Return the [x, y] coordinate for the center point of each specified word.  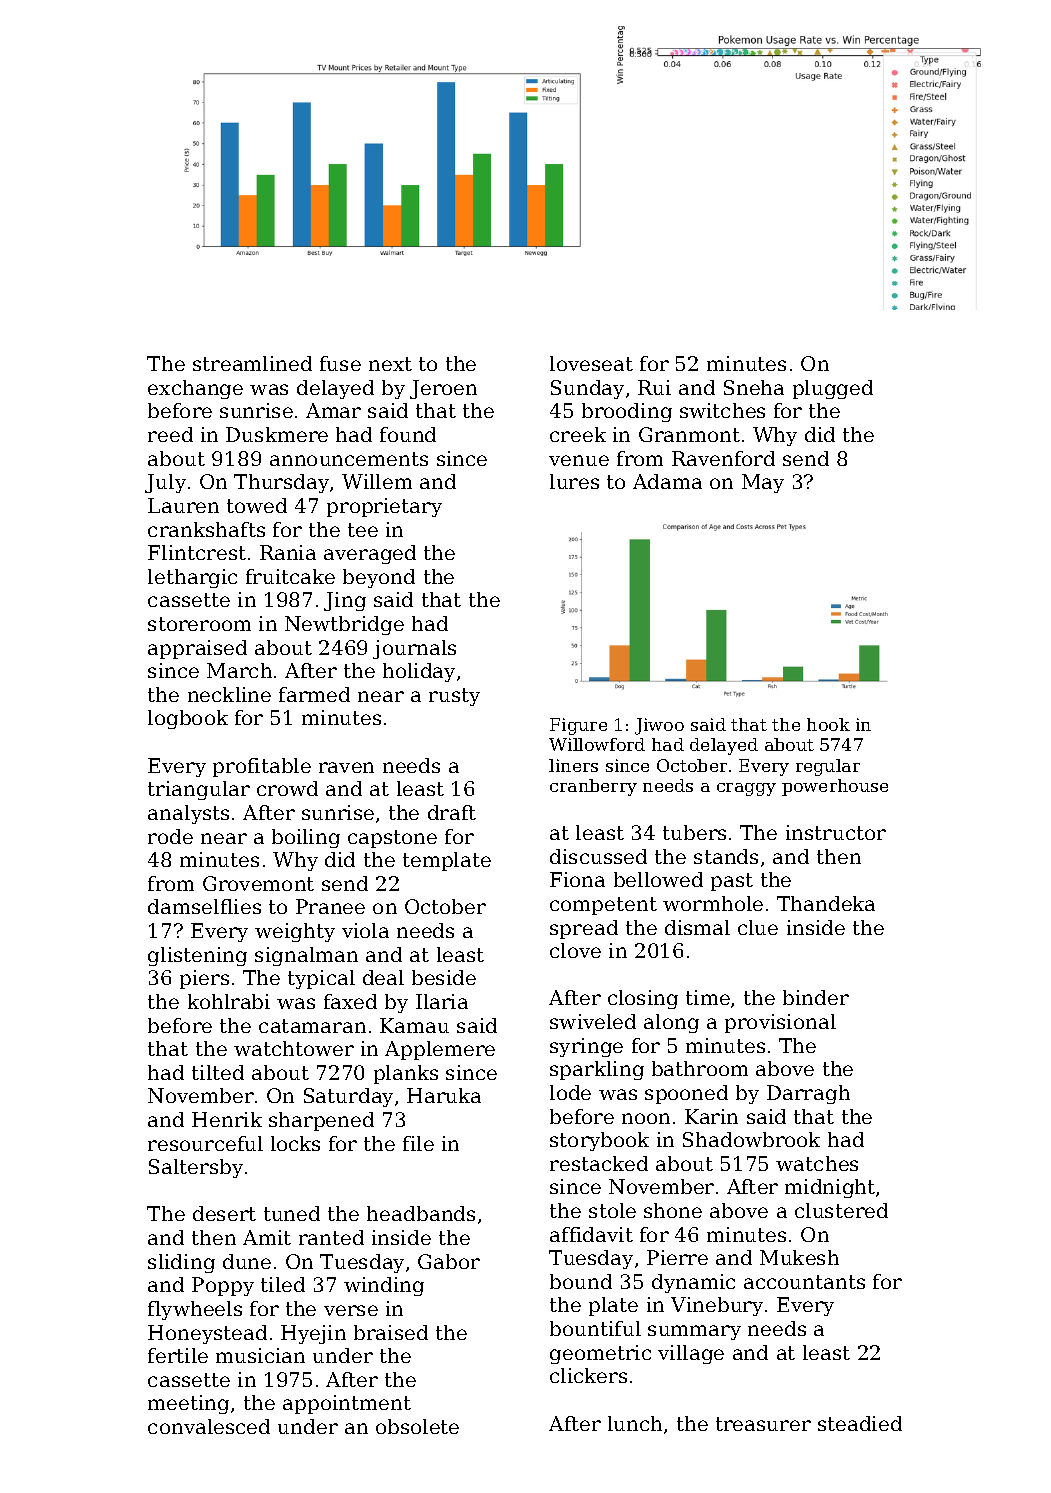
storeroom [199, 624]
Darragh [808, 1094]
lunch [635, 1423]
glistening [197, 956]
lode [570, 1092]
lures [574, 481]
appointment [347, 1404]
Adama [667, 481]
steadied [860, 1423]
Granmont [689, 434]
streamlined [252, 363]
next [390, 364]
